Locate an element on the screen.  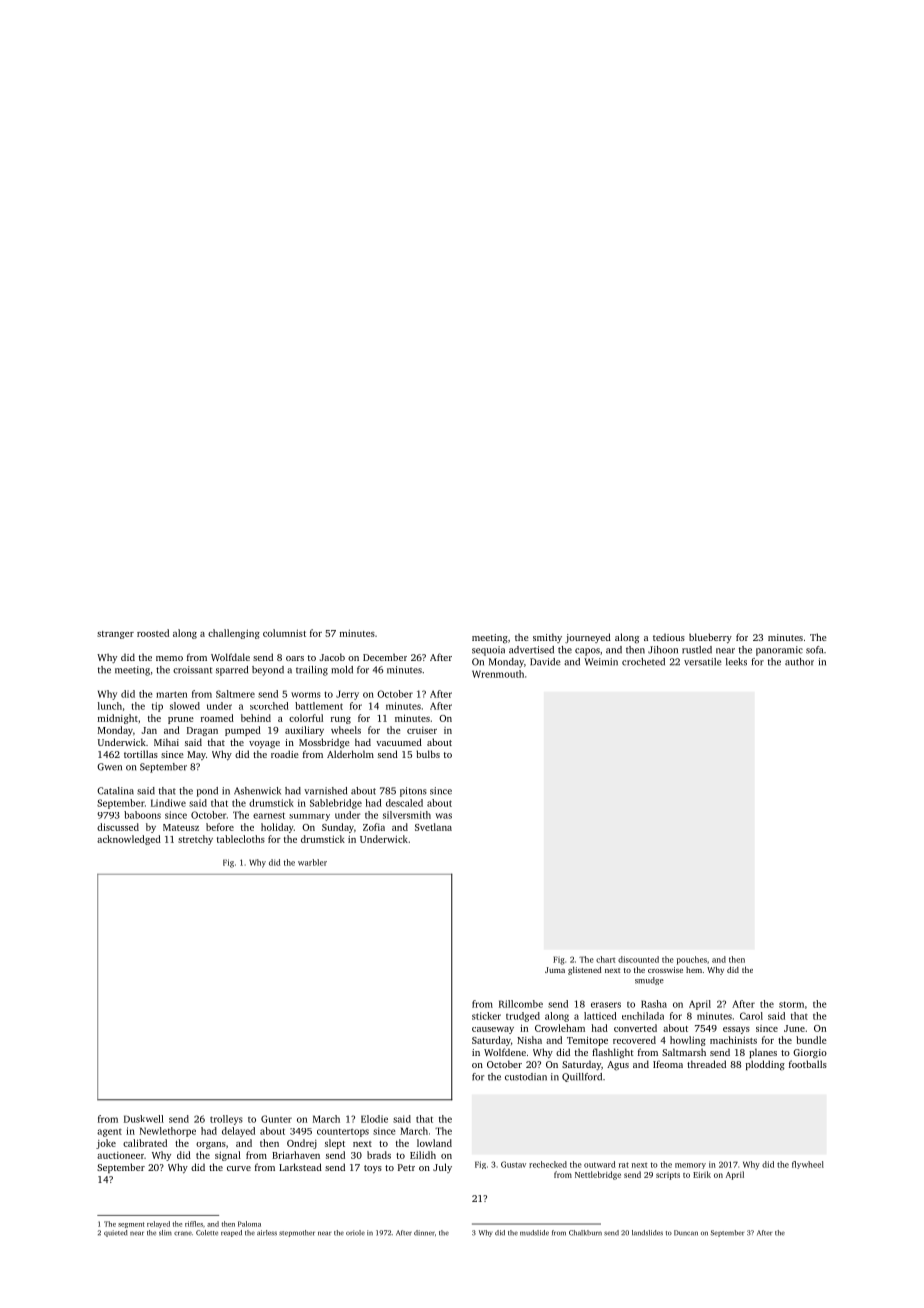
quieted is located at coordinates (115, 1233).
